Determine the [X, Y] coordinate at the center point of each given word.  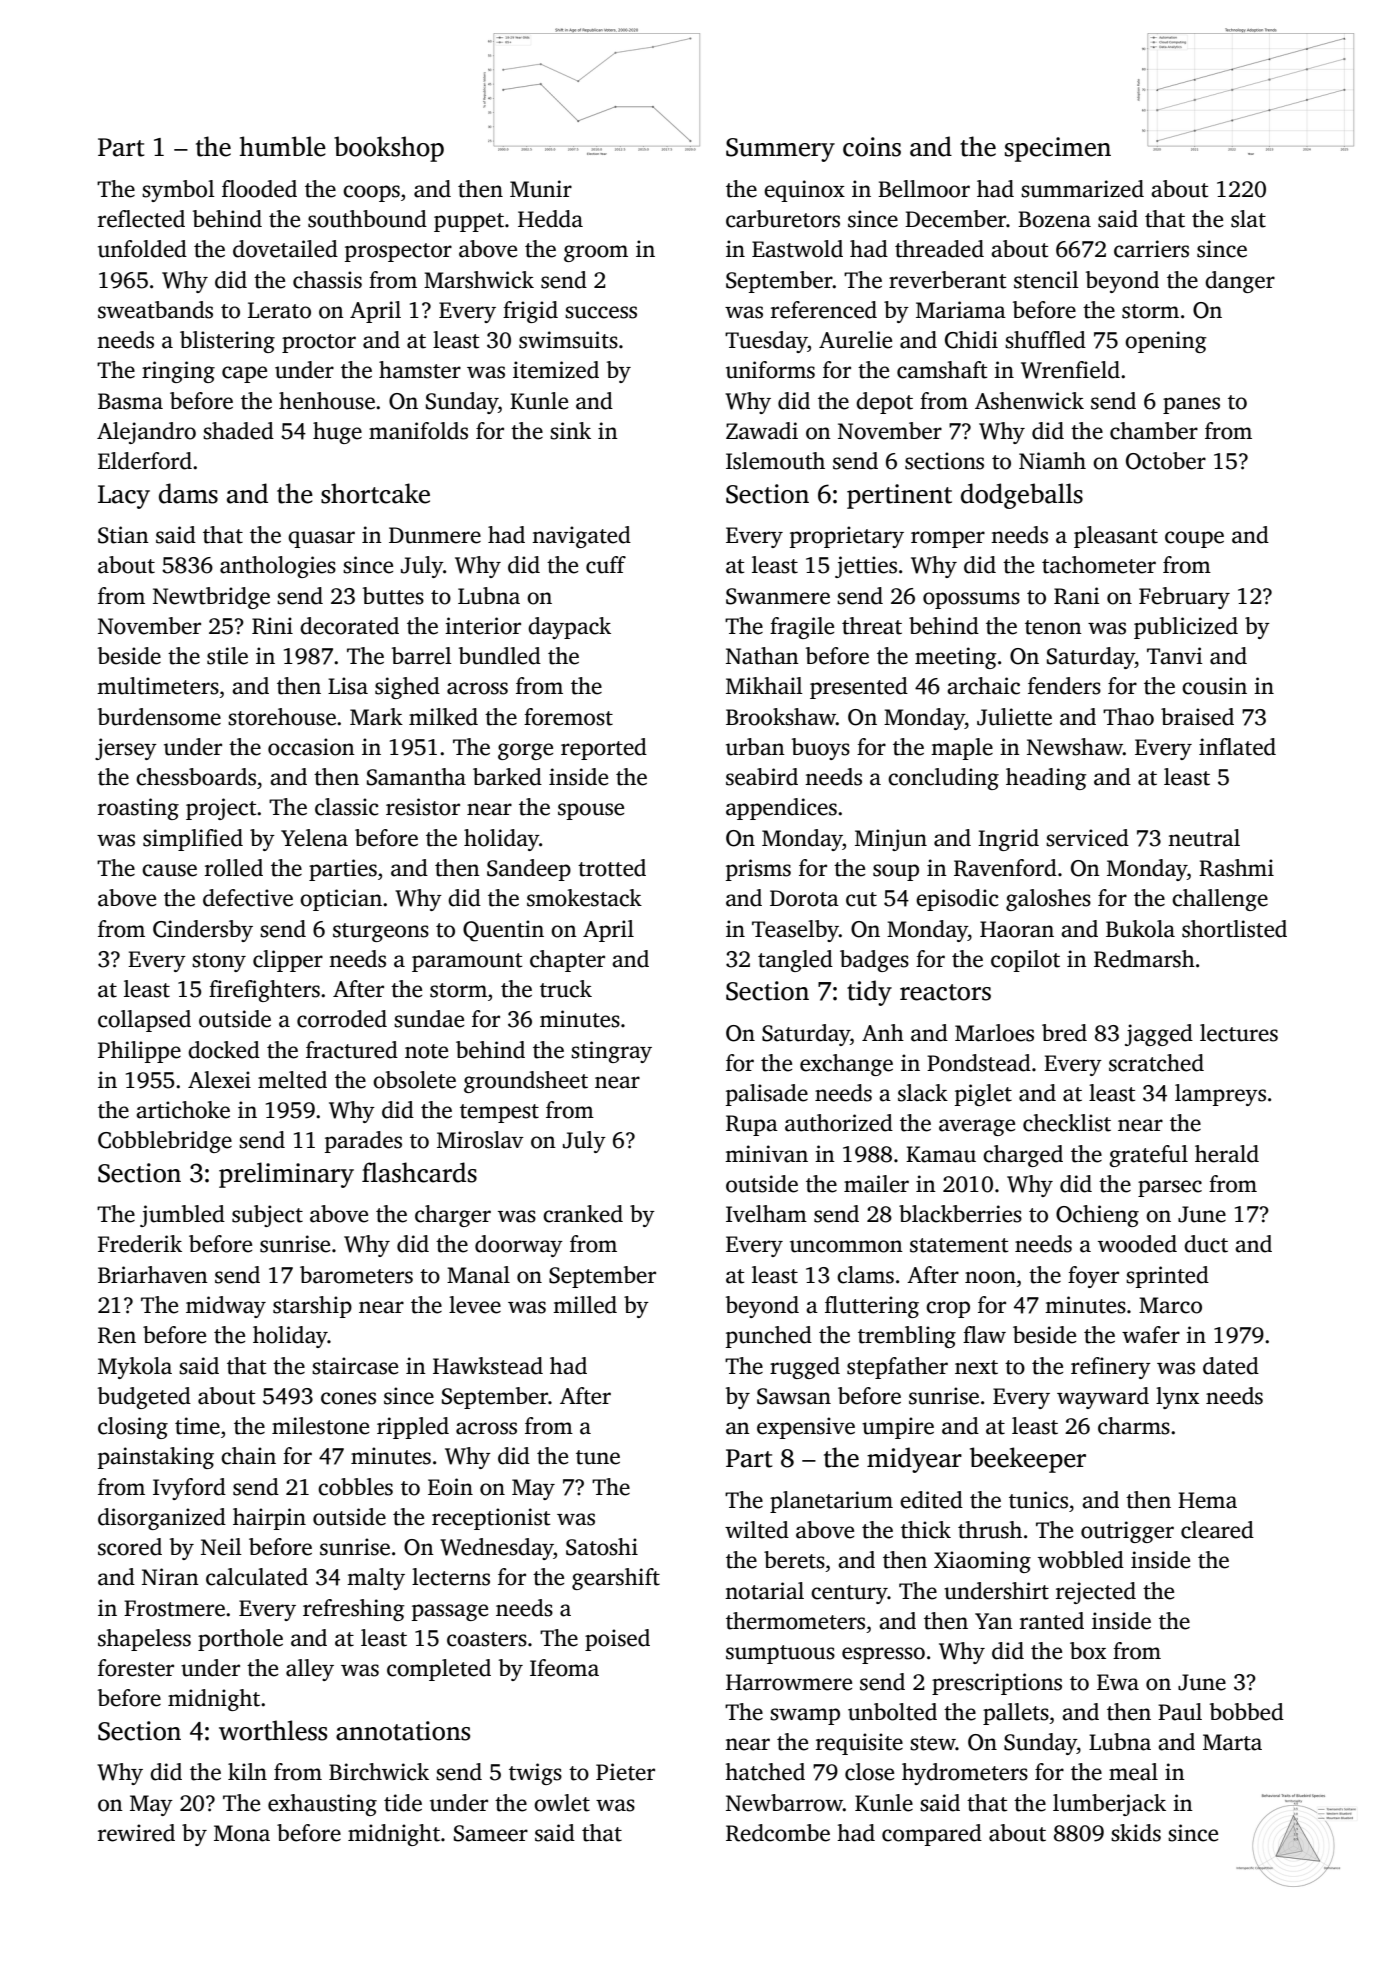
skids [1136, 1833]
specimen [1058, 149]
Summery [780, 150]
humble [283, 146]
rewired [136, 1833]
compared [932, 1835]
